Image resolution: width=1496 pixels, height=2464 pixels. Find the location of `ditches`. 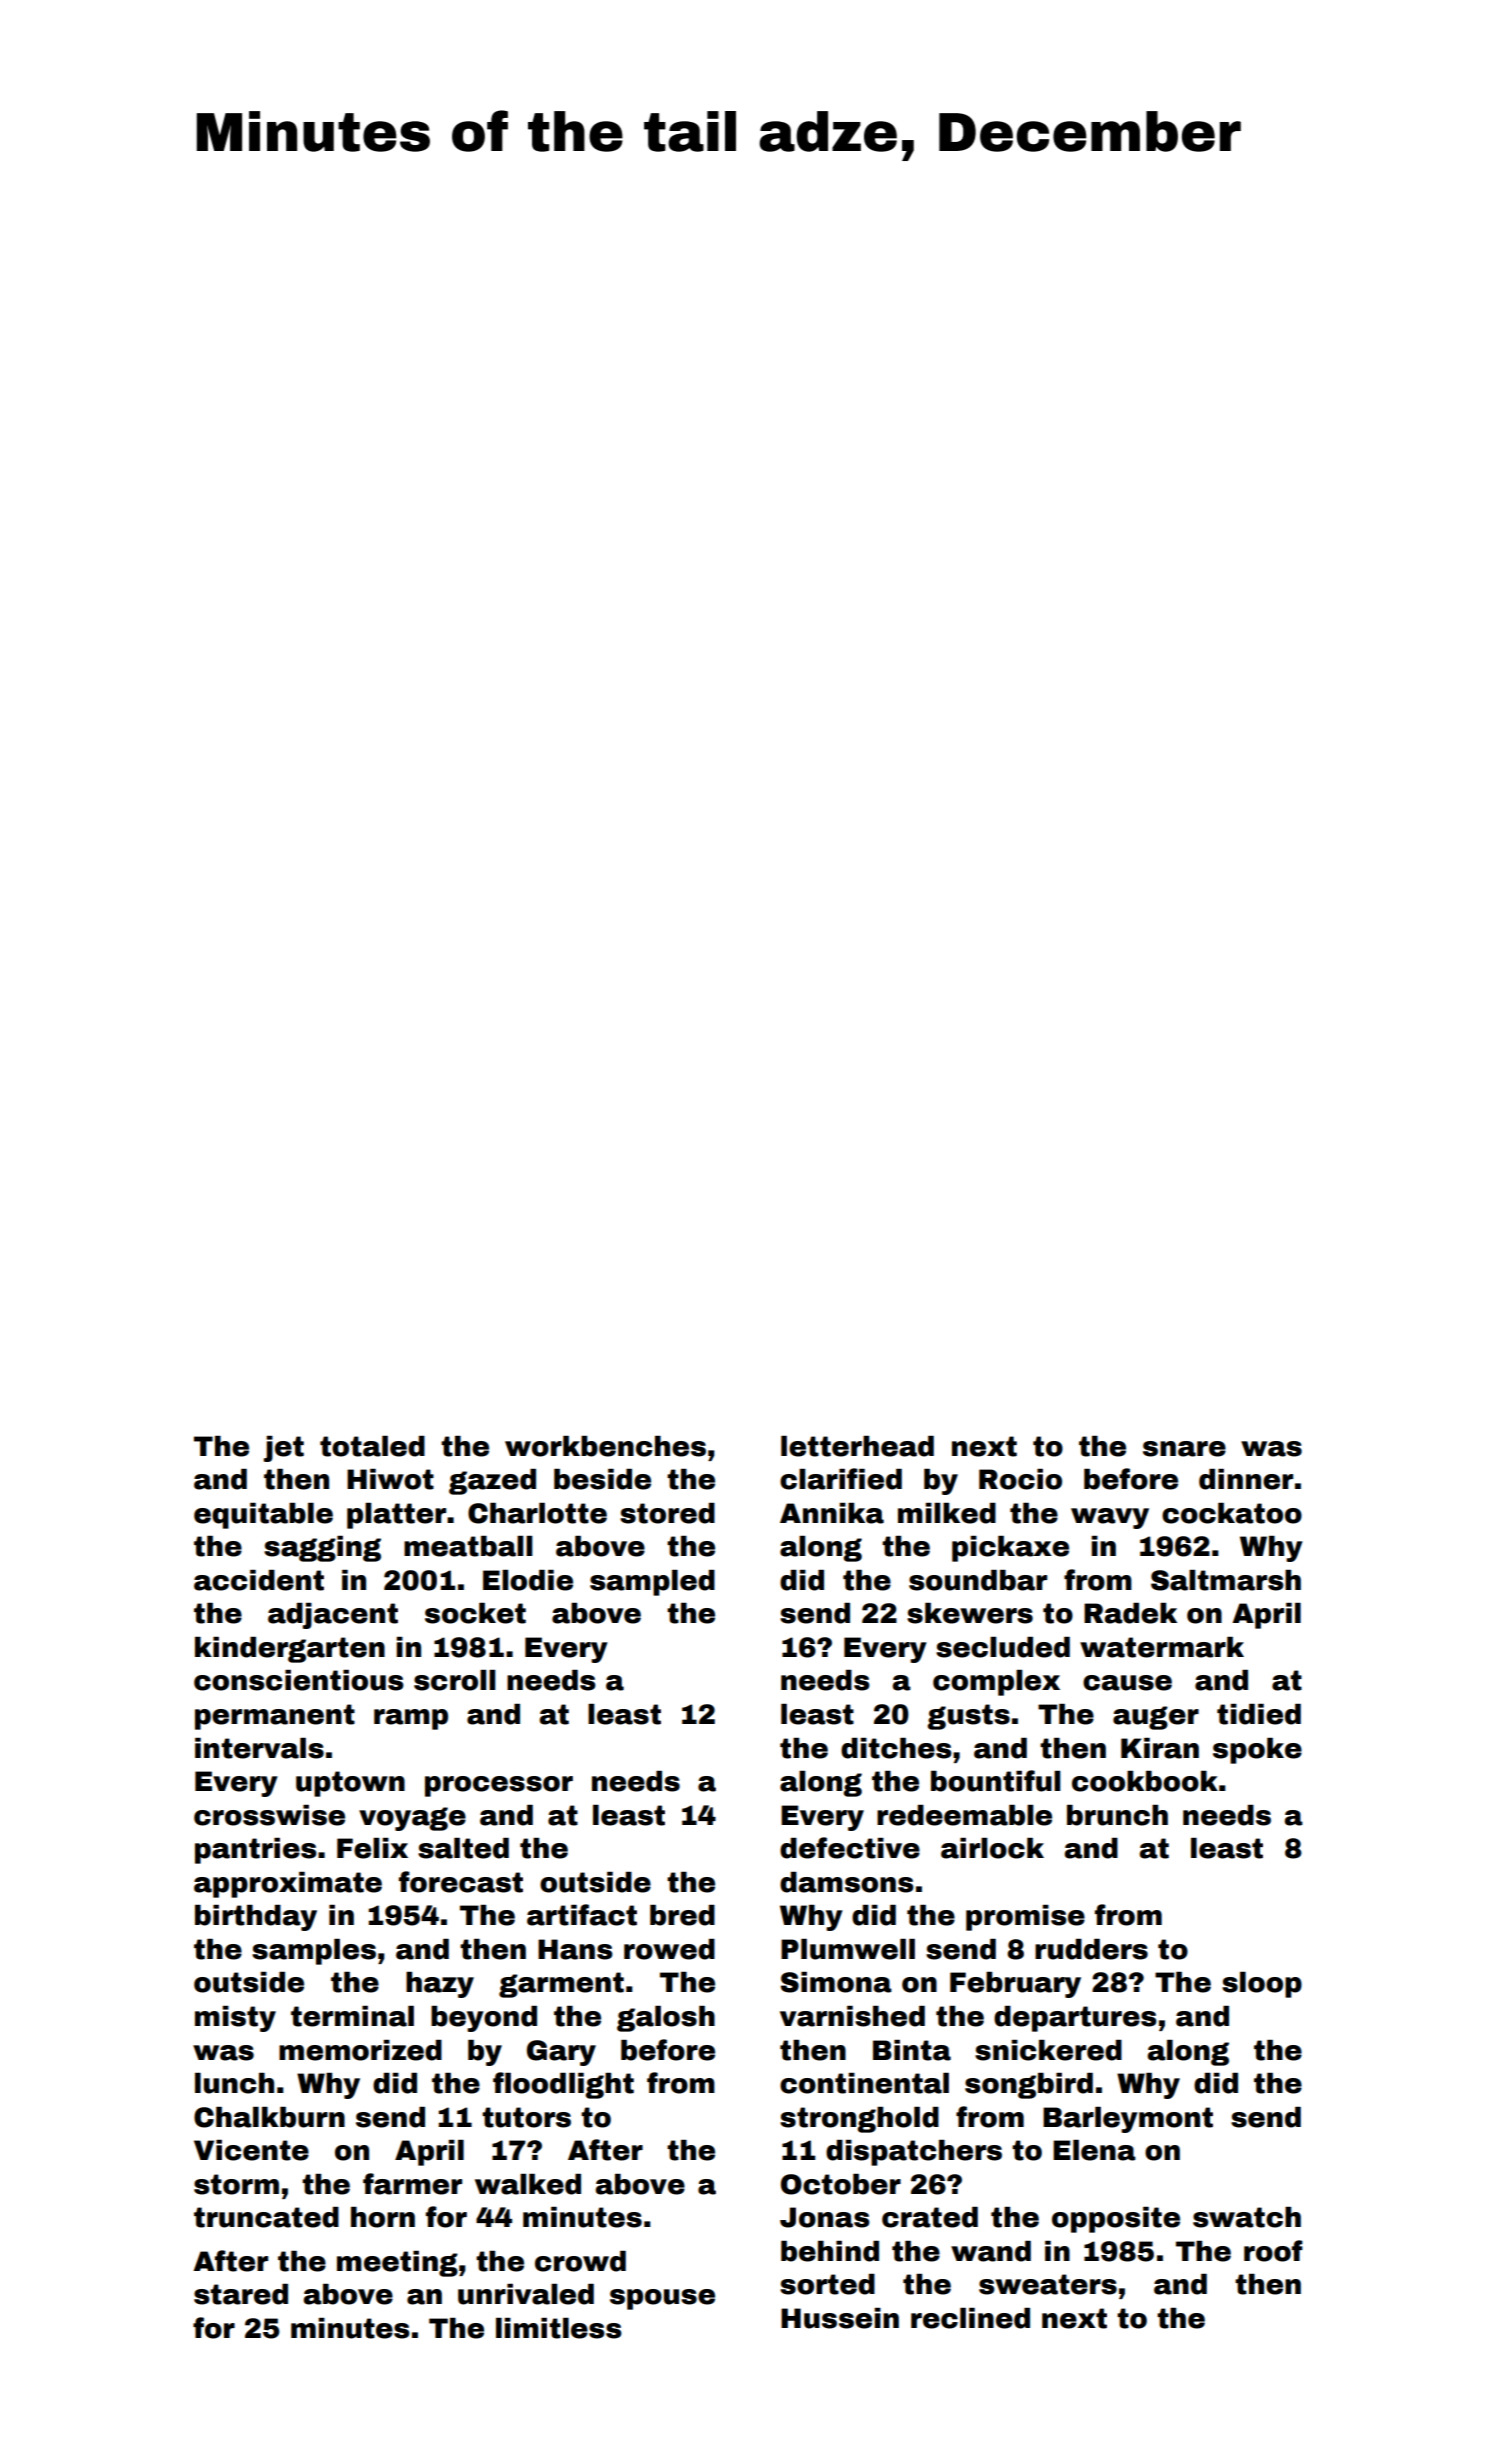

ditches is located at coordinates (896, 1748).
